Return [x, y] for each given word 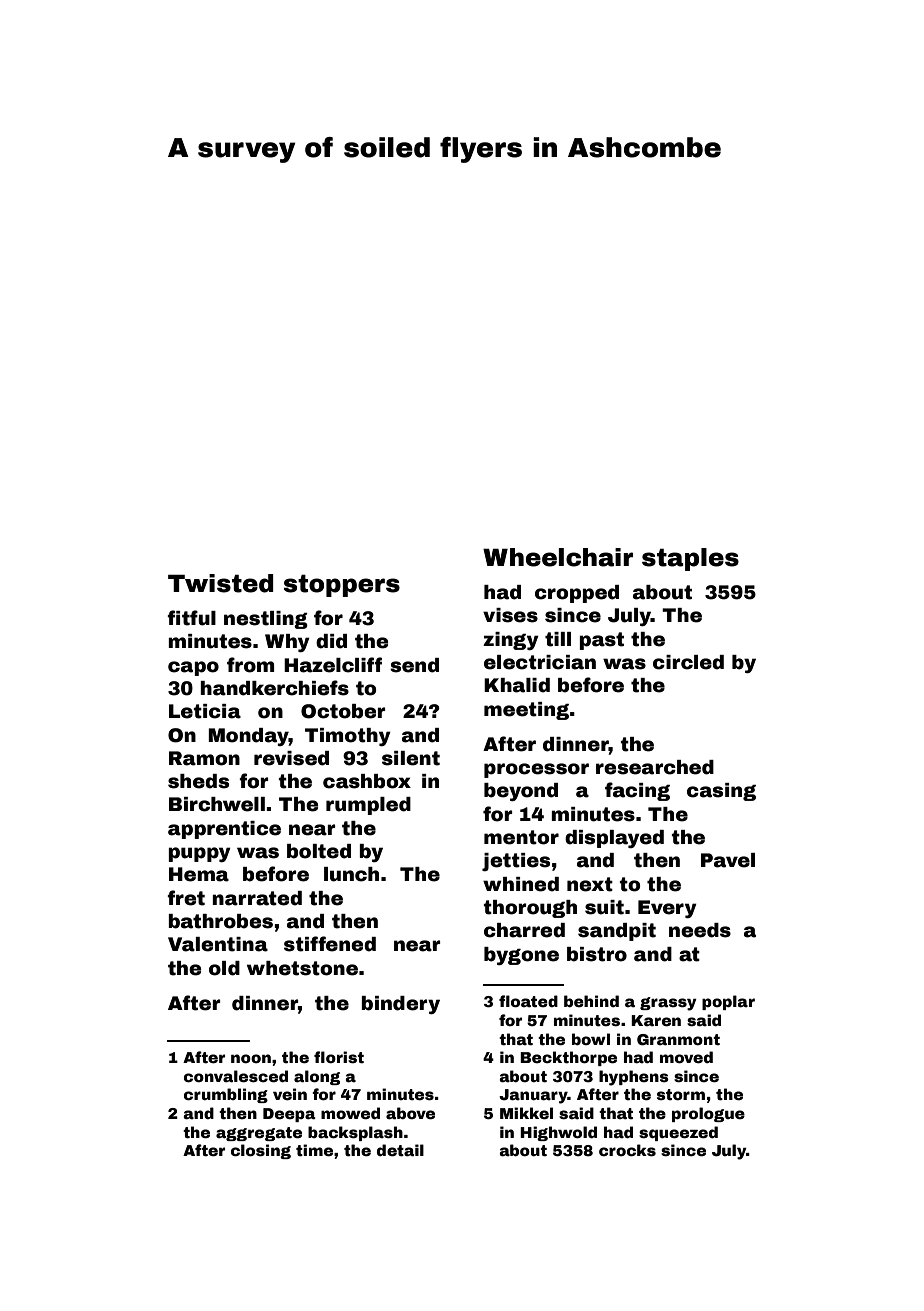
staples [690, 559]
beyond [521, 792]
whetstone [302, 968]
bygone [521, 956]
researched [655, 767]
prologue [708, 1114]
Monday [248, 737]
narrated [257, 898]
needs [700, 930]
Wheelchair [558, 557]
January [533, 1096]
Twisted [221, 583]
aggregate [259, 1134]
